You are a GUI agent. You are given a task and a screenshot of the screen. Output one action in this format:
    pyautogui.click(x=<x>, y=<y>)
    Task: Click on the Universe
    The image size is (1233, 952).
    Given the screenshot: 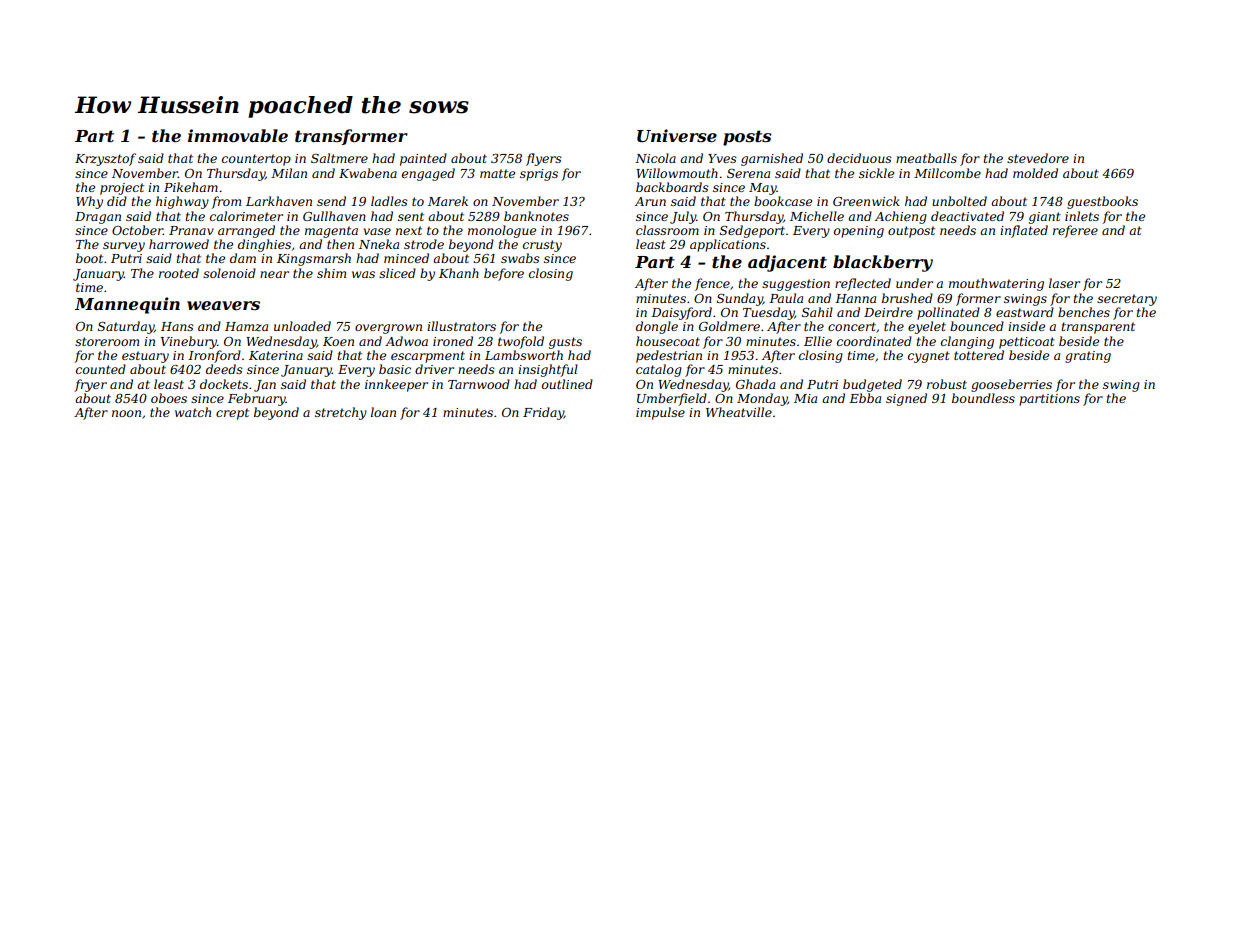 What is the action you would take?
    pyautogui.click(x=677, y=136)
